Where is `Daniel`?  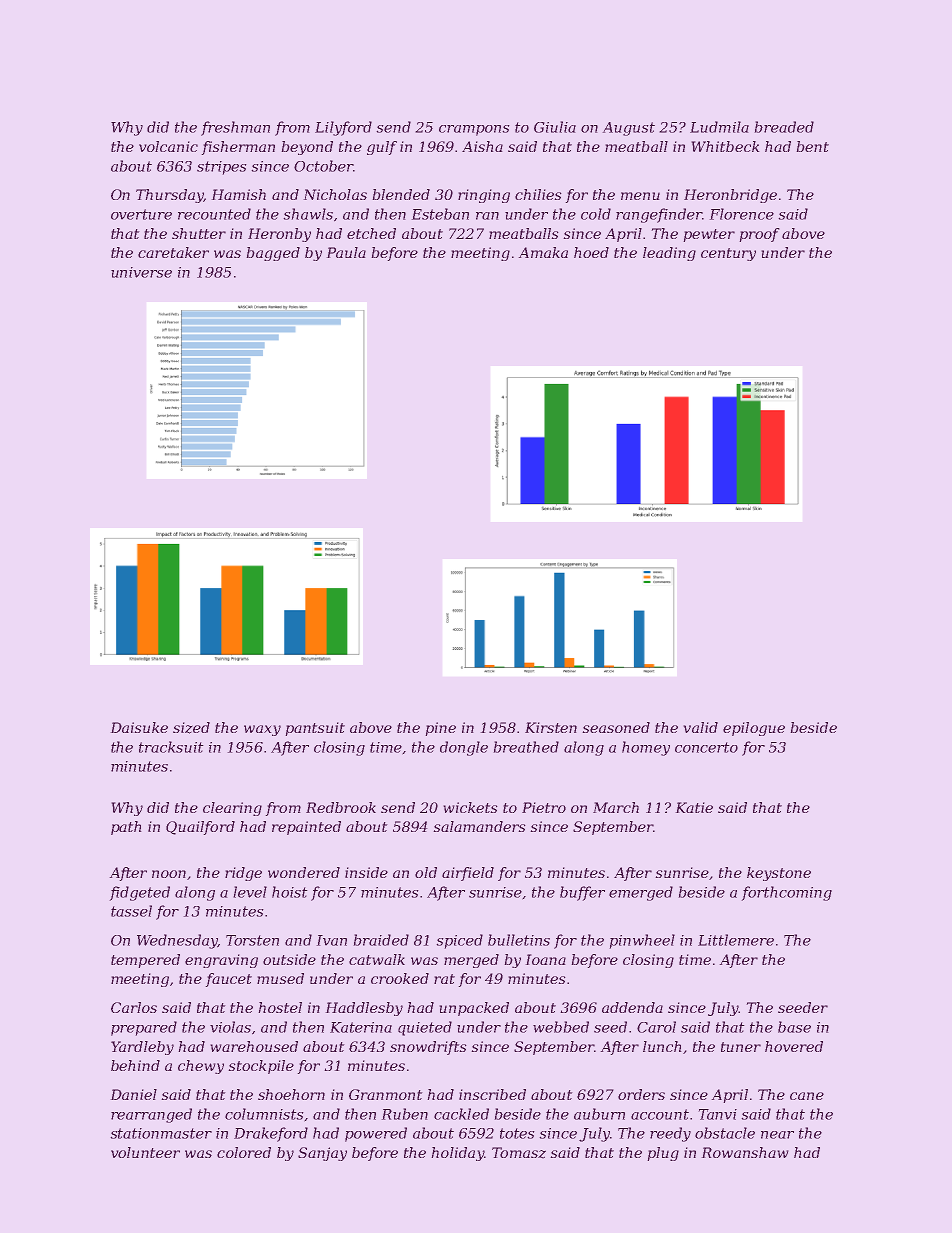
Daniel is located at coordinates (133, 1094).
